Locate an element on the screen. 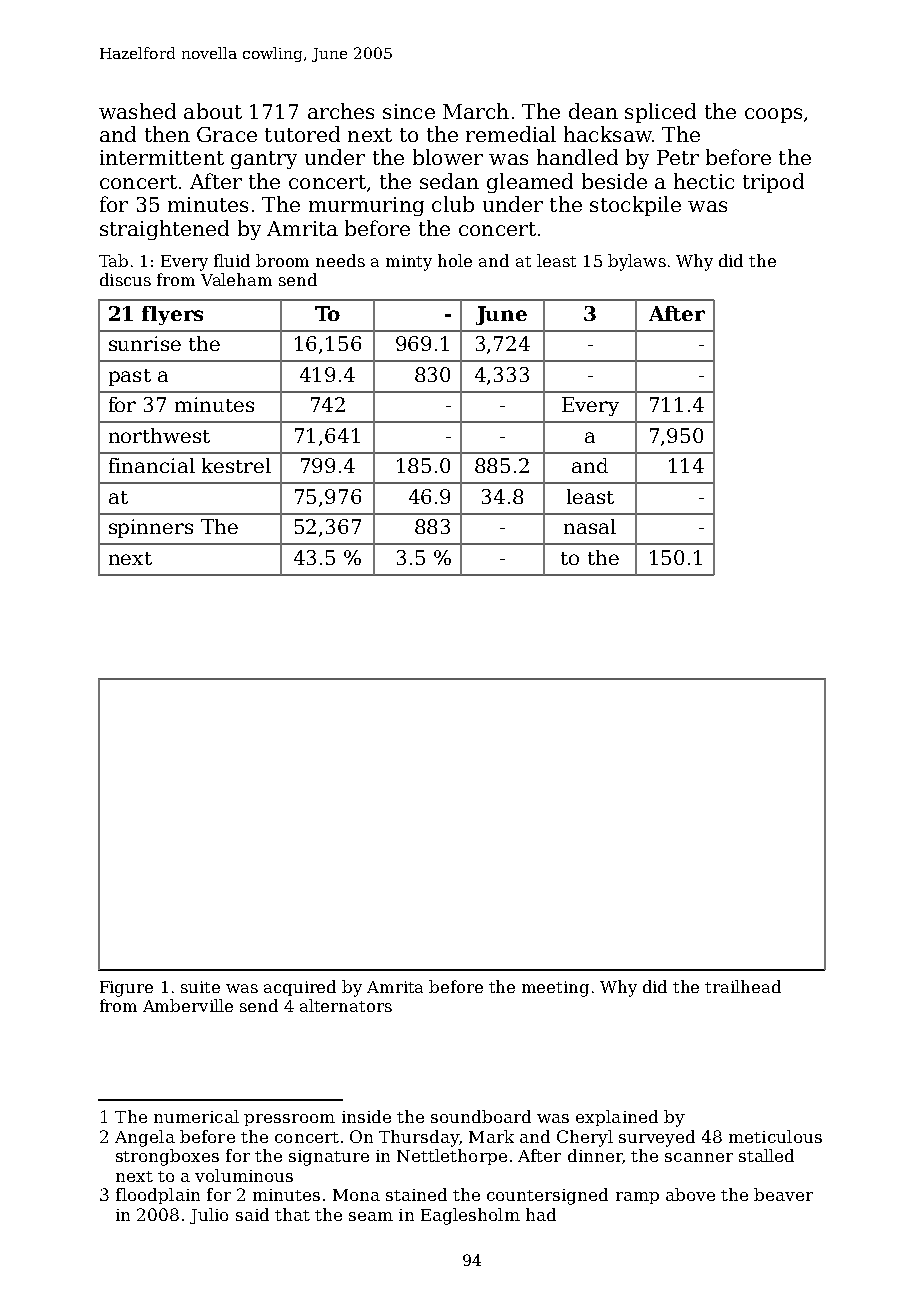 The width and height of the screenshot is (924, 1311). trailhead is located at coordinates (743, 986).
